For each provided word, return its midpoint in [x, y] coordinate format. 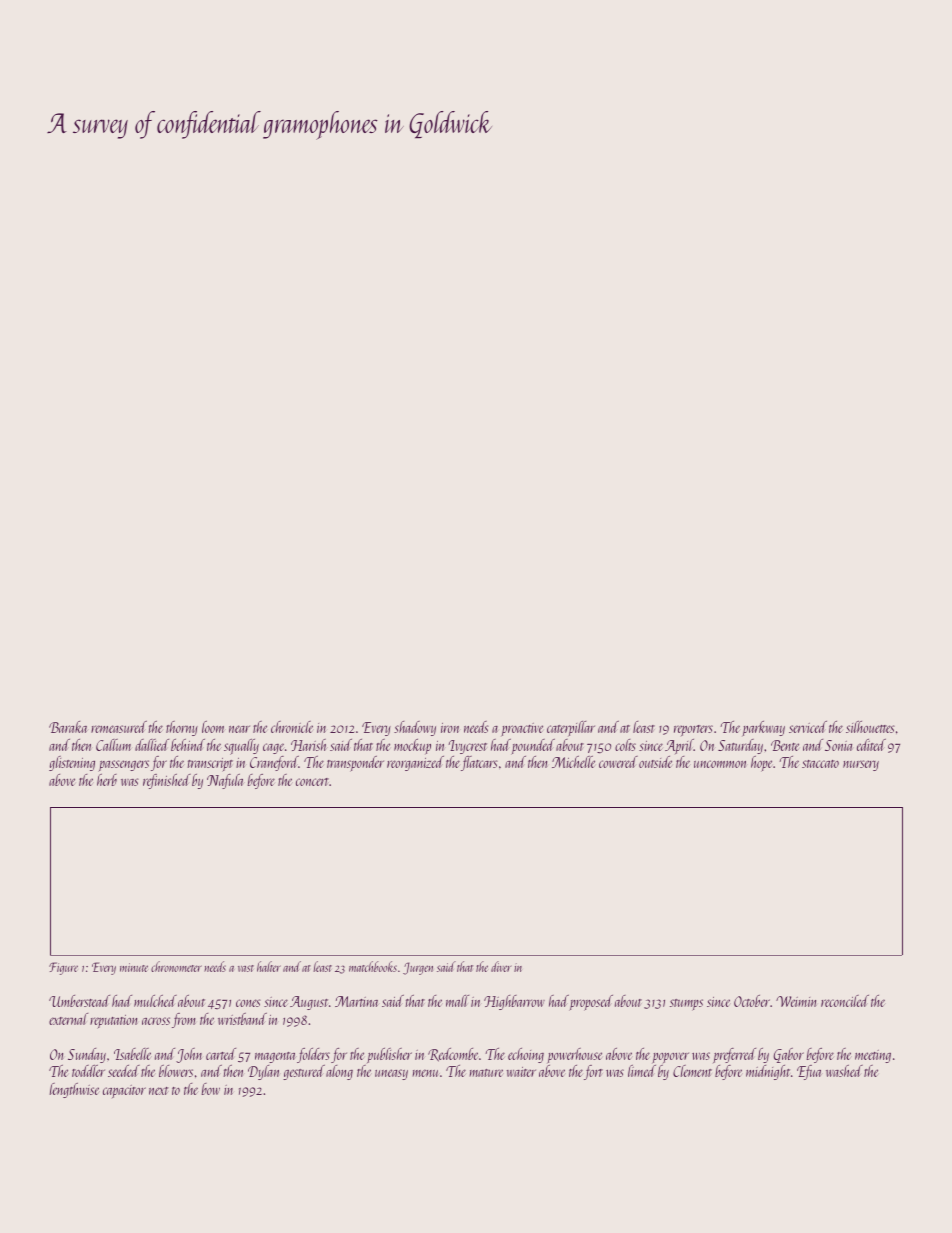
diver [501, 966]
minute [134, 967]
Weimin [796, 1001]
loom [213, 727]
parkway [764, 728]
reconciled [845, 1001]
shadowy [415, 728]
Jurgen [418, 968]
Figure [63, 968]
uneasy [391, 1074]
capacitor [124, 1091]
